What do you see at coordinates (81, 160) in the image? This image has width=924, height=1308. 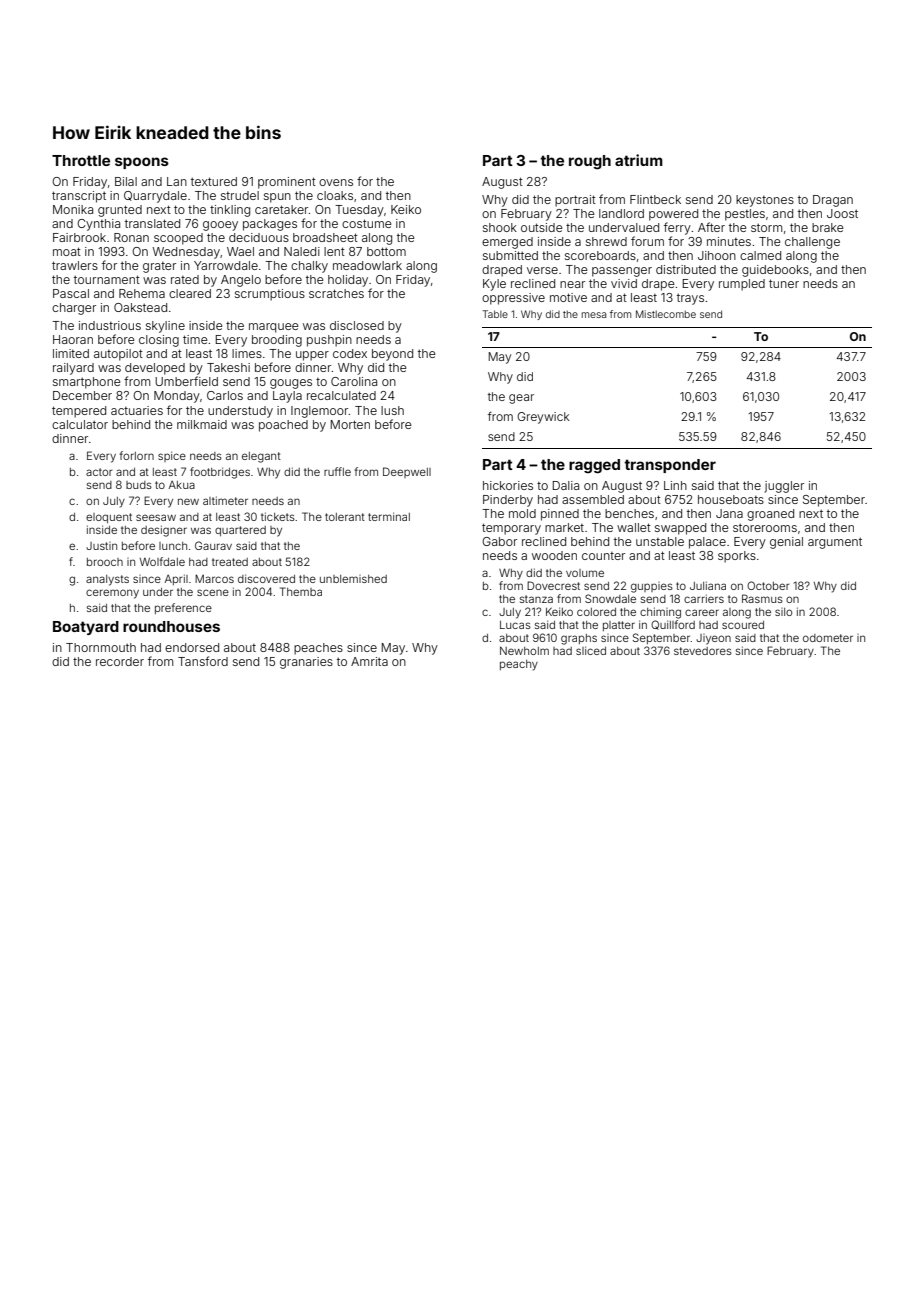 I see `Throttle` at bounding box center [81, 160].
